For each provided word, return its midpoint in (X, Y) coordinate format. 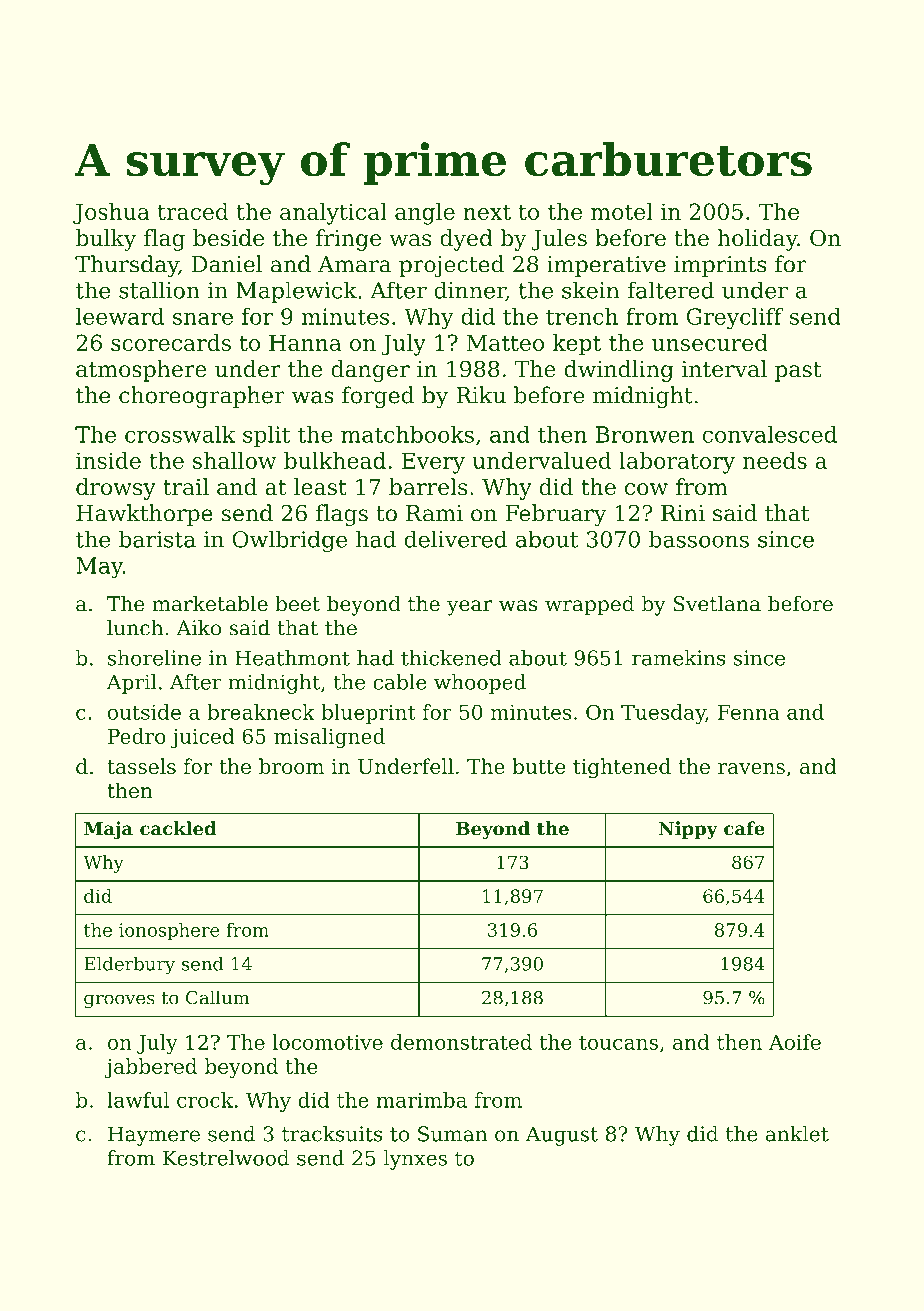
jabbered (151, 1068)
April (132, 684)
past (798, 372)
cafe (744, 828)
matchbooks (407, 434)
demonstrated (461, 1042)
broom (291, 766)
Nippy (688, 830)
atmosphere (141, 371)
